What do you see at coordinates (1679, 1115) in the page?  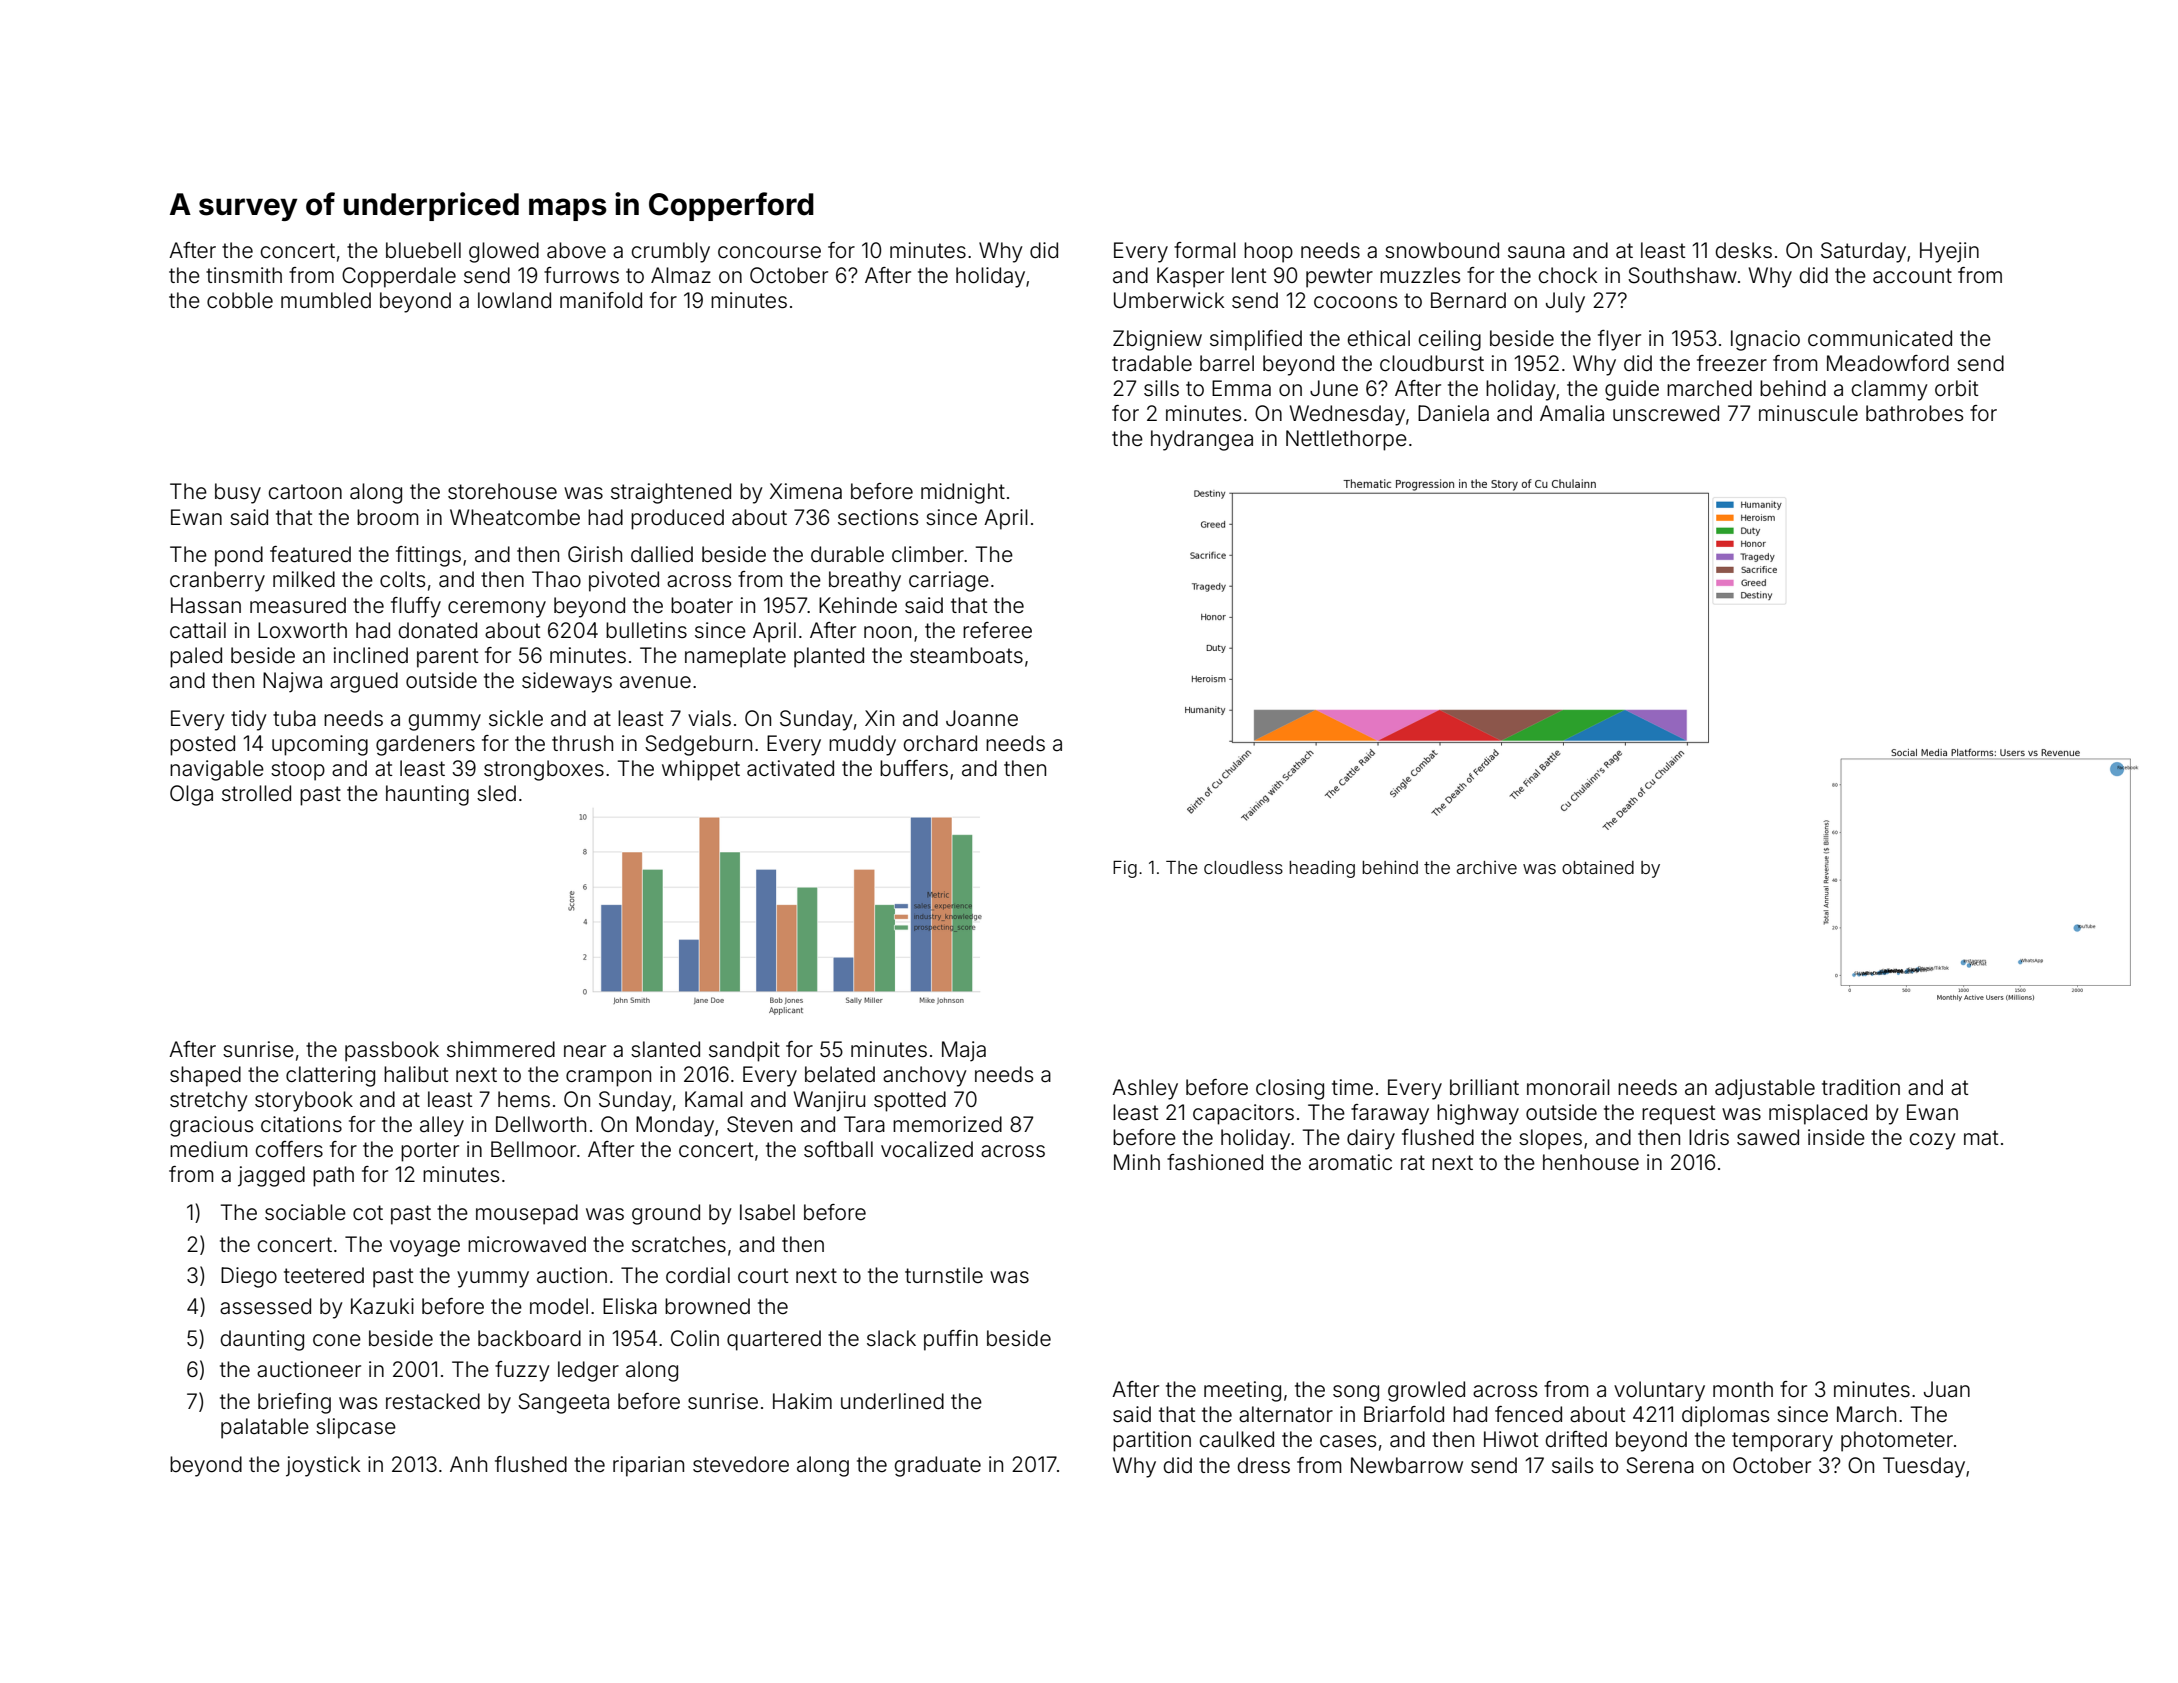 I see `request` at bounding box center [1679, 1115].
